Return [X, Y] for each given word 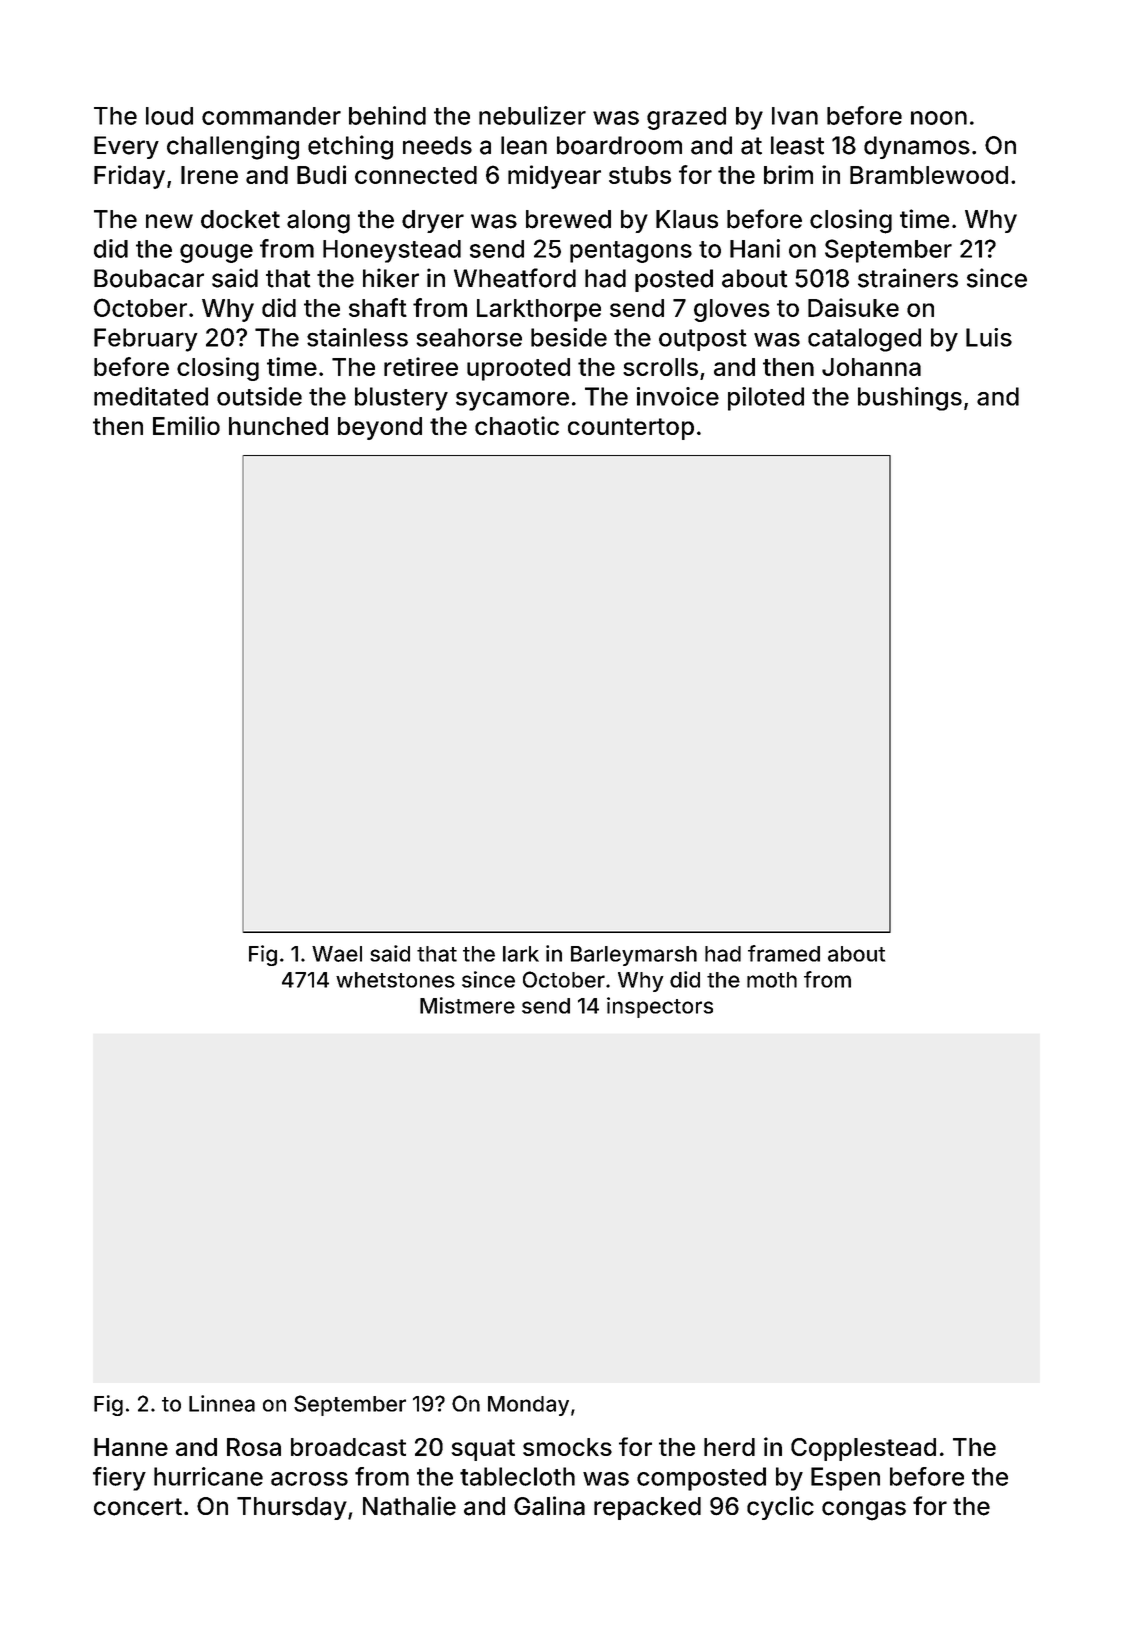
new [169, 221]
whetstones [395, 980]
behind [387, 115]
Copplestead [863, 1449]
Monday [528, 1406]
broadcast [348, 1447]
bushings [910, 399]
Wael [337, 954]
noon [939, 118]
